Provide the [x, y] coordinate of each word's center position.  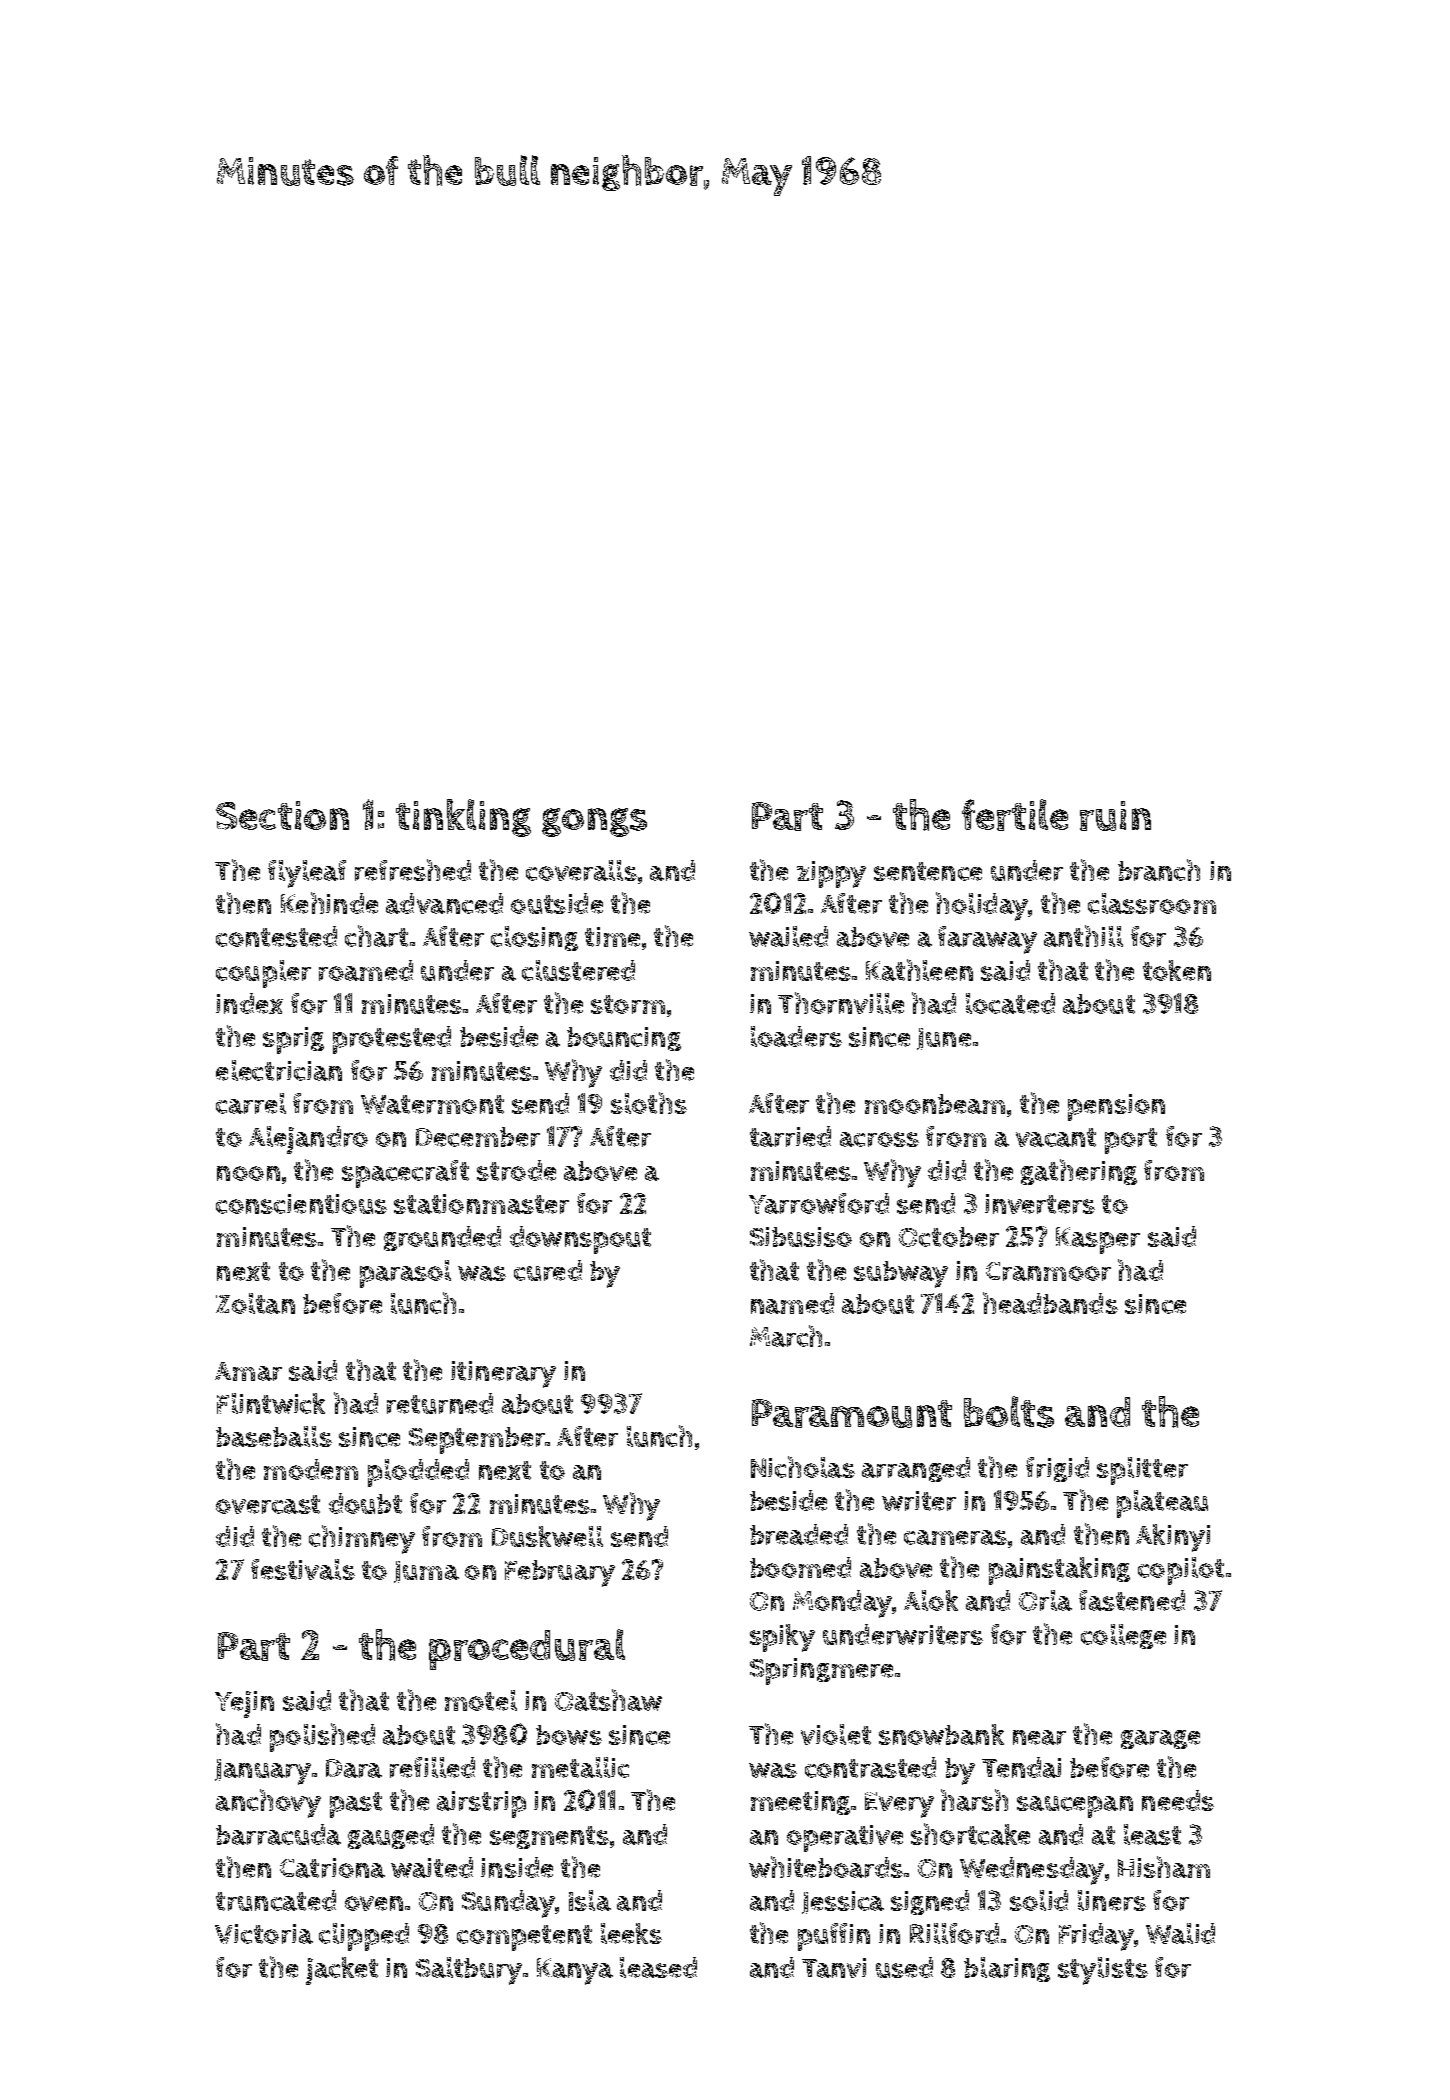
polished [322, 1737]
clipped [364, 1937]
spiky [782, 1638]
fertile [1015, 815]
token [1177, 970]
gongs [594, 822]
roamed [366, 970]
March [786, 1336]
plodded [418, 1473]
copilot [1181, 1571]
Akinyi [1173, 1538]
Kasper [1098, 1240]
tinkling [463, 818]
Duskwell [547, 1536]
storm [628, 1004]
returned [440, 1403]
